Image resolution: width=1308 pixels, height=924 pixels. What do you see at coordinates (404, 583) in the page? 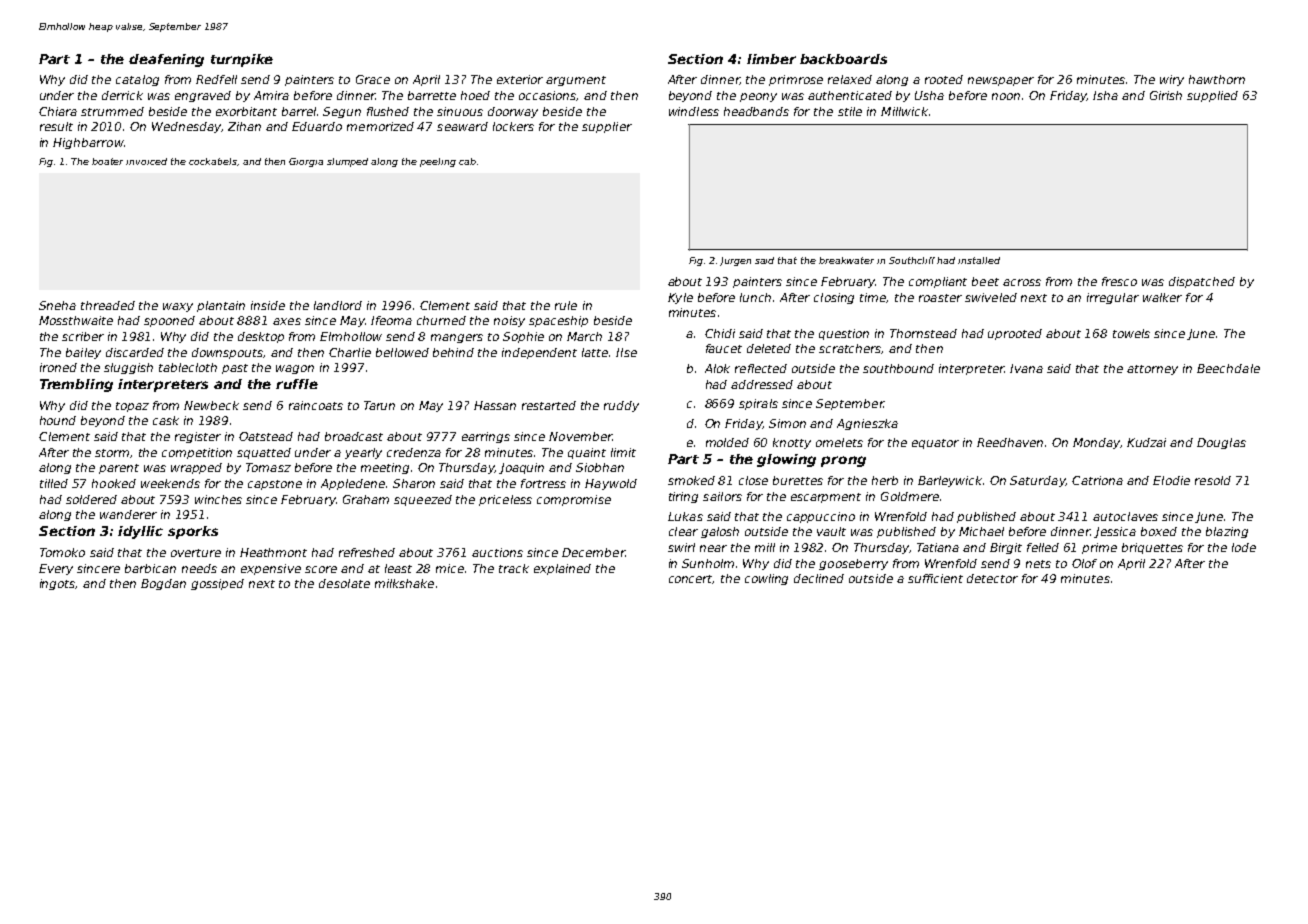
I see `milkshake` at bounding box center [404, 583].
